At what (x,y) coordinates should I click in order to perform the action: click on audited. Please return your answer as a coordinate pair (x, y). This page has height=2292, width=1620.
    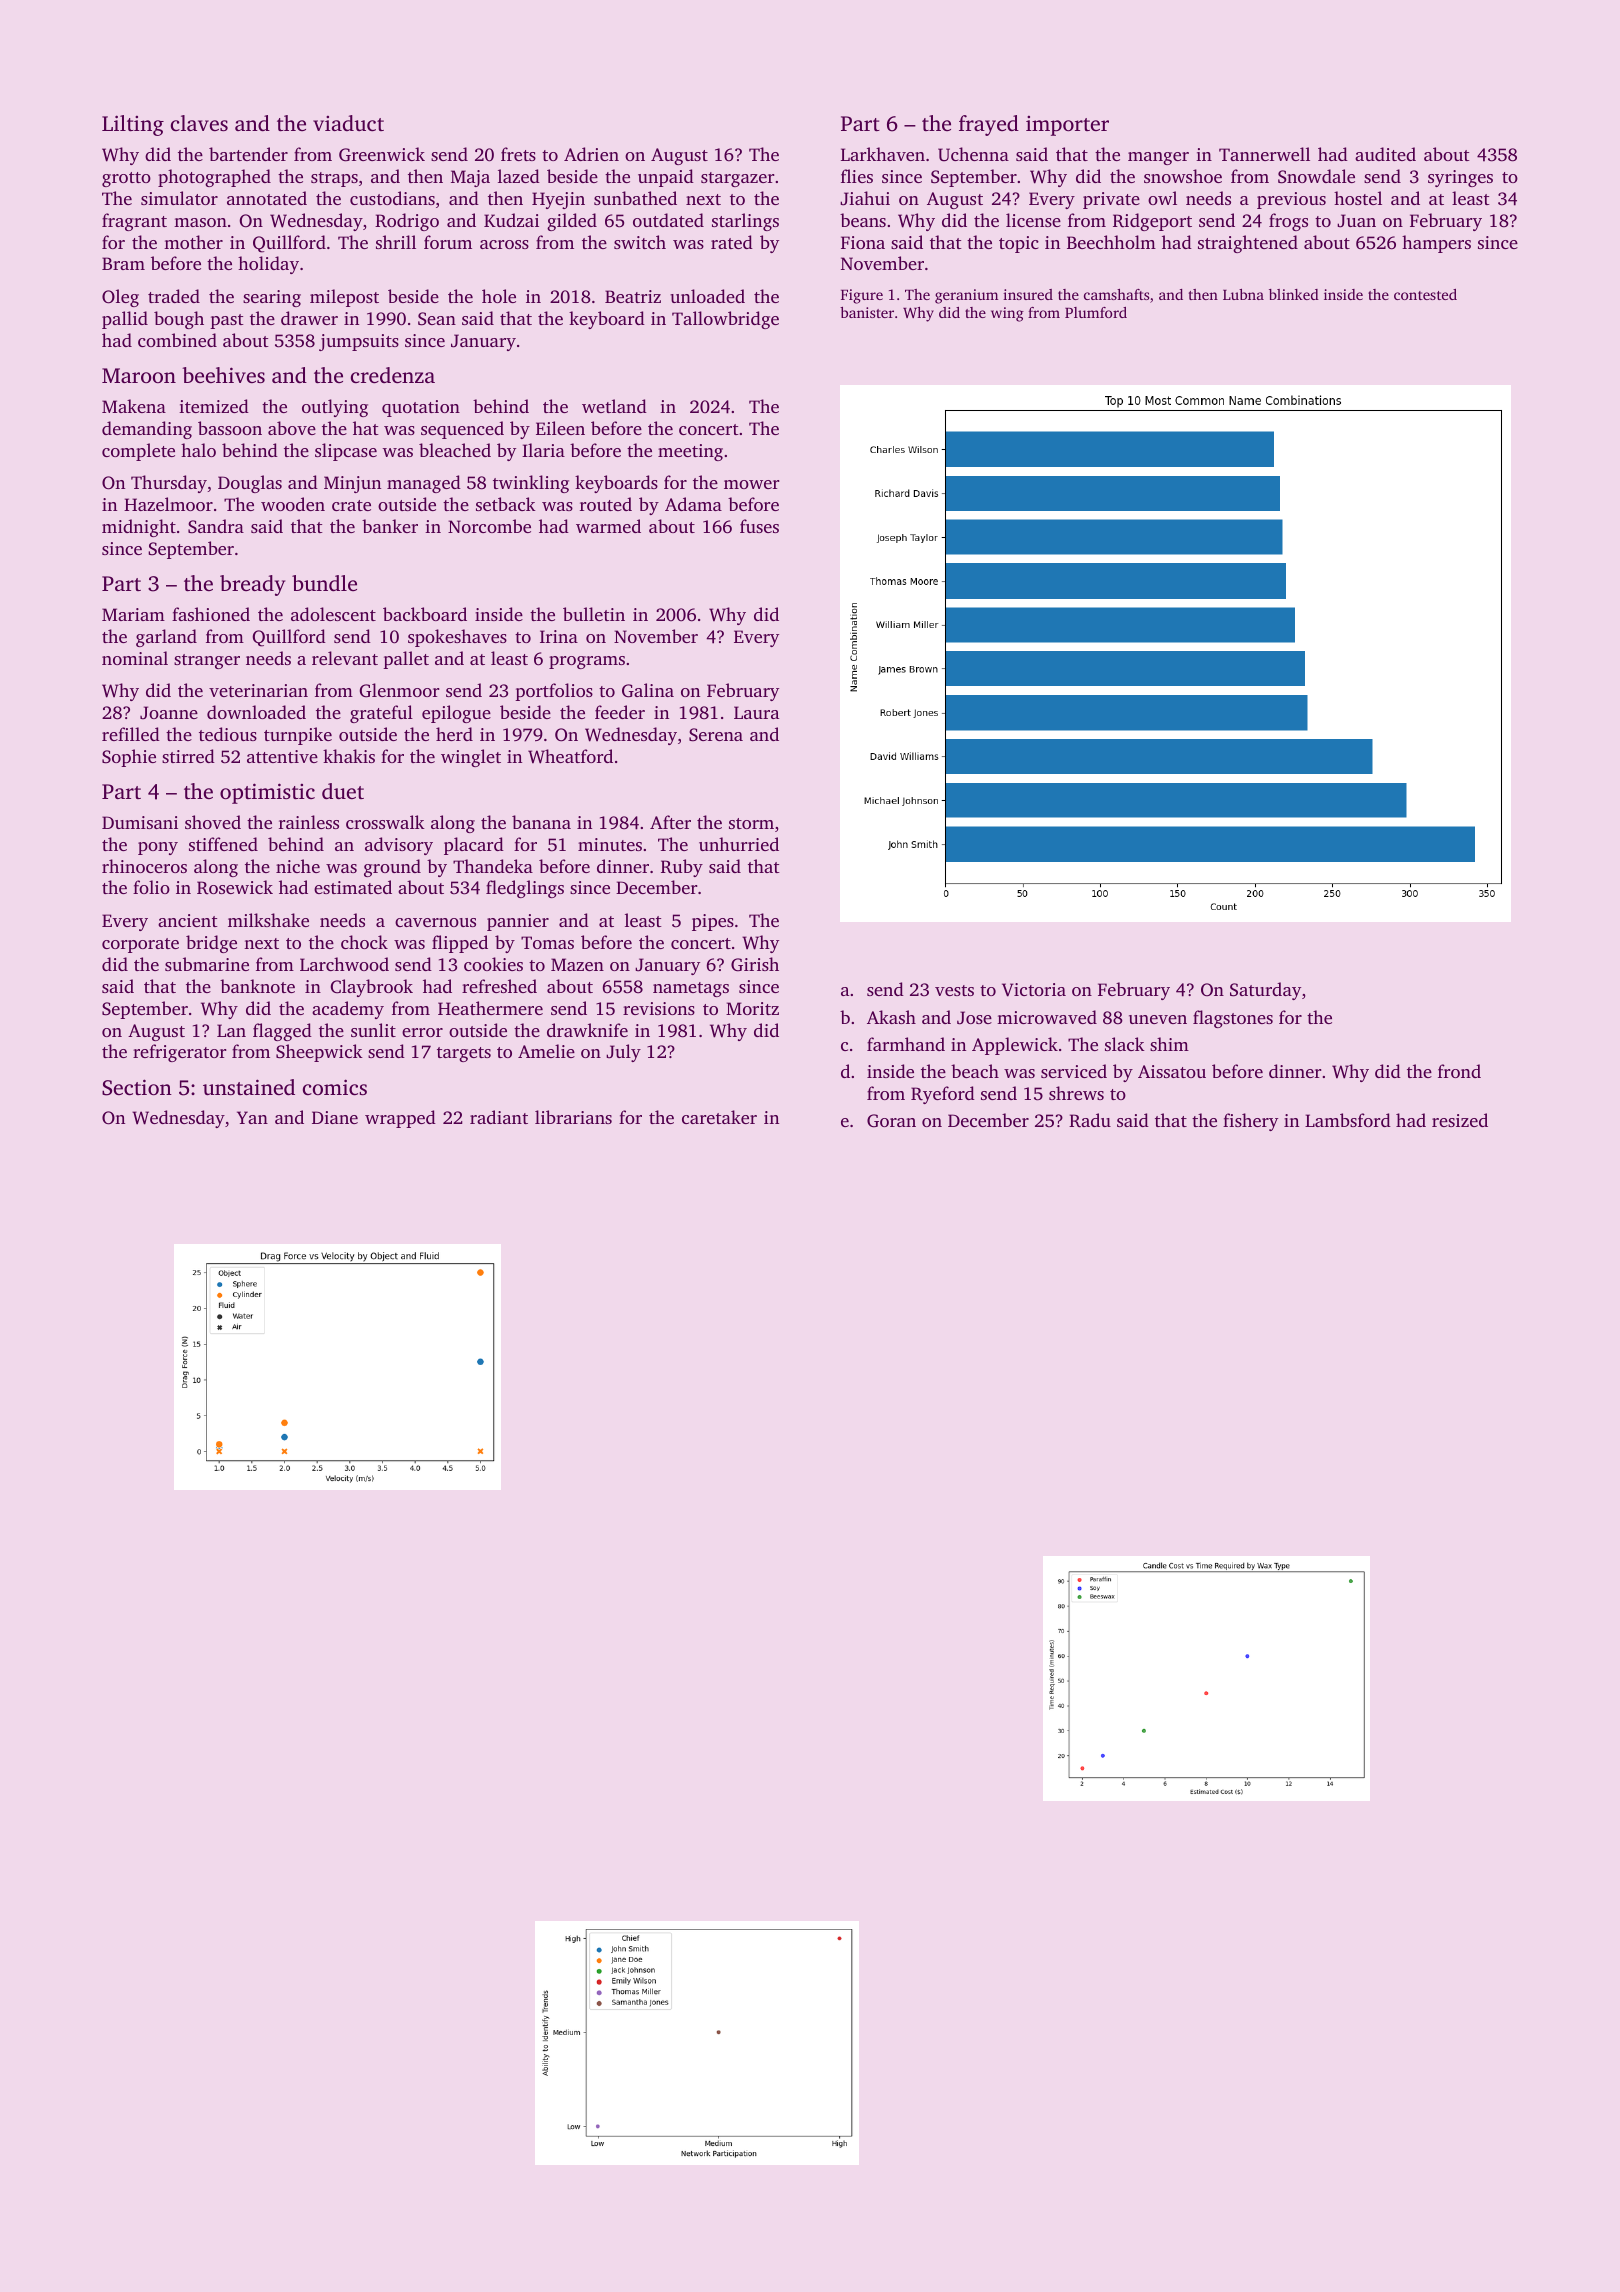
    Looking at the image, I should click on (1385, 154).
